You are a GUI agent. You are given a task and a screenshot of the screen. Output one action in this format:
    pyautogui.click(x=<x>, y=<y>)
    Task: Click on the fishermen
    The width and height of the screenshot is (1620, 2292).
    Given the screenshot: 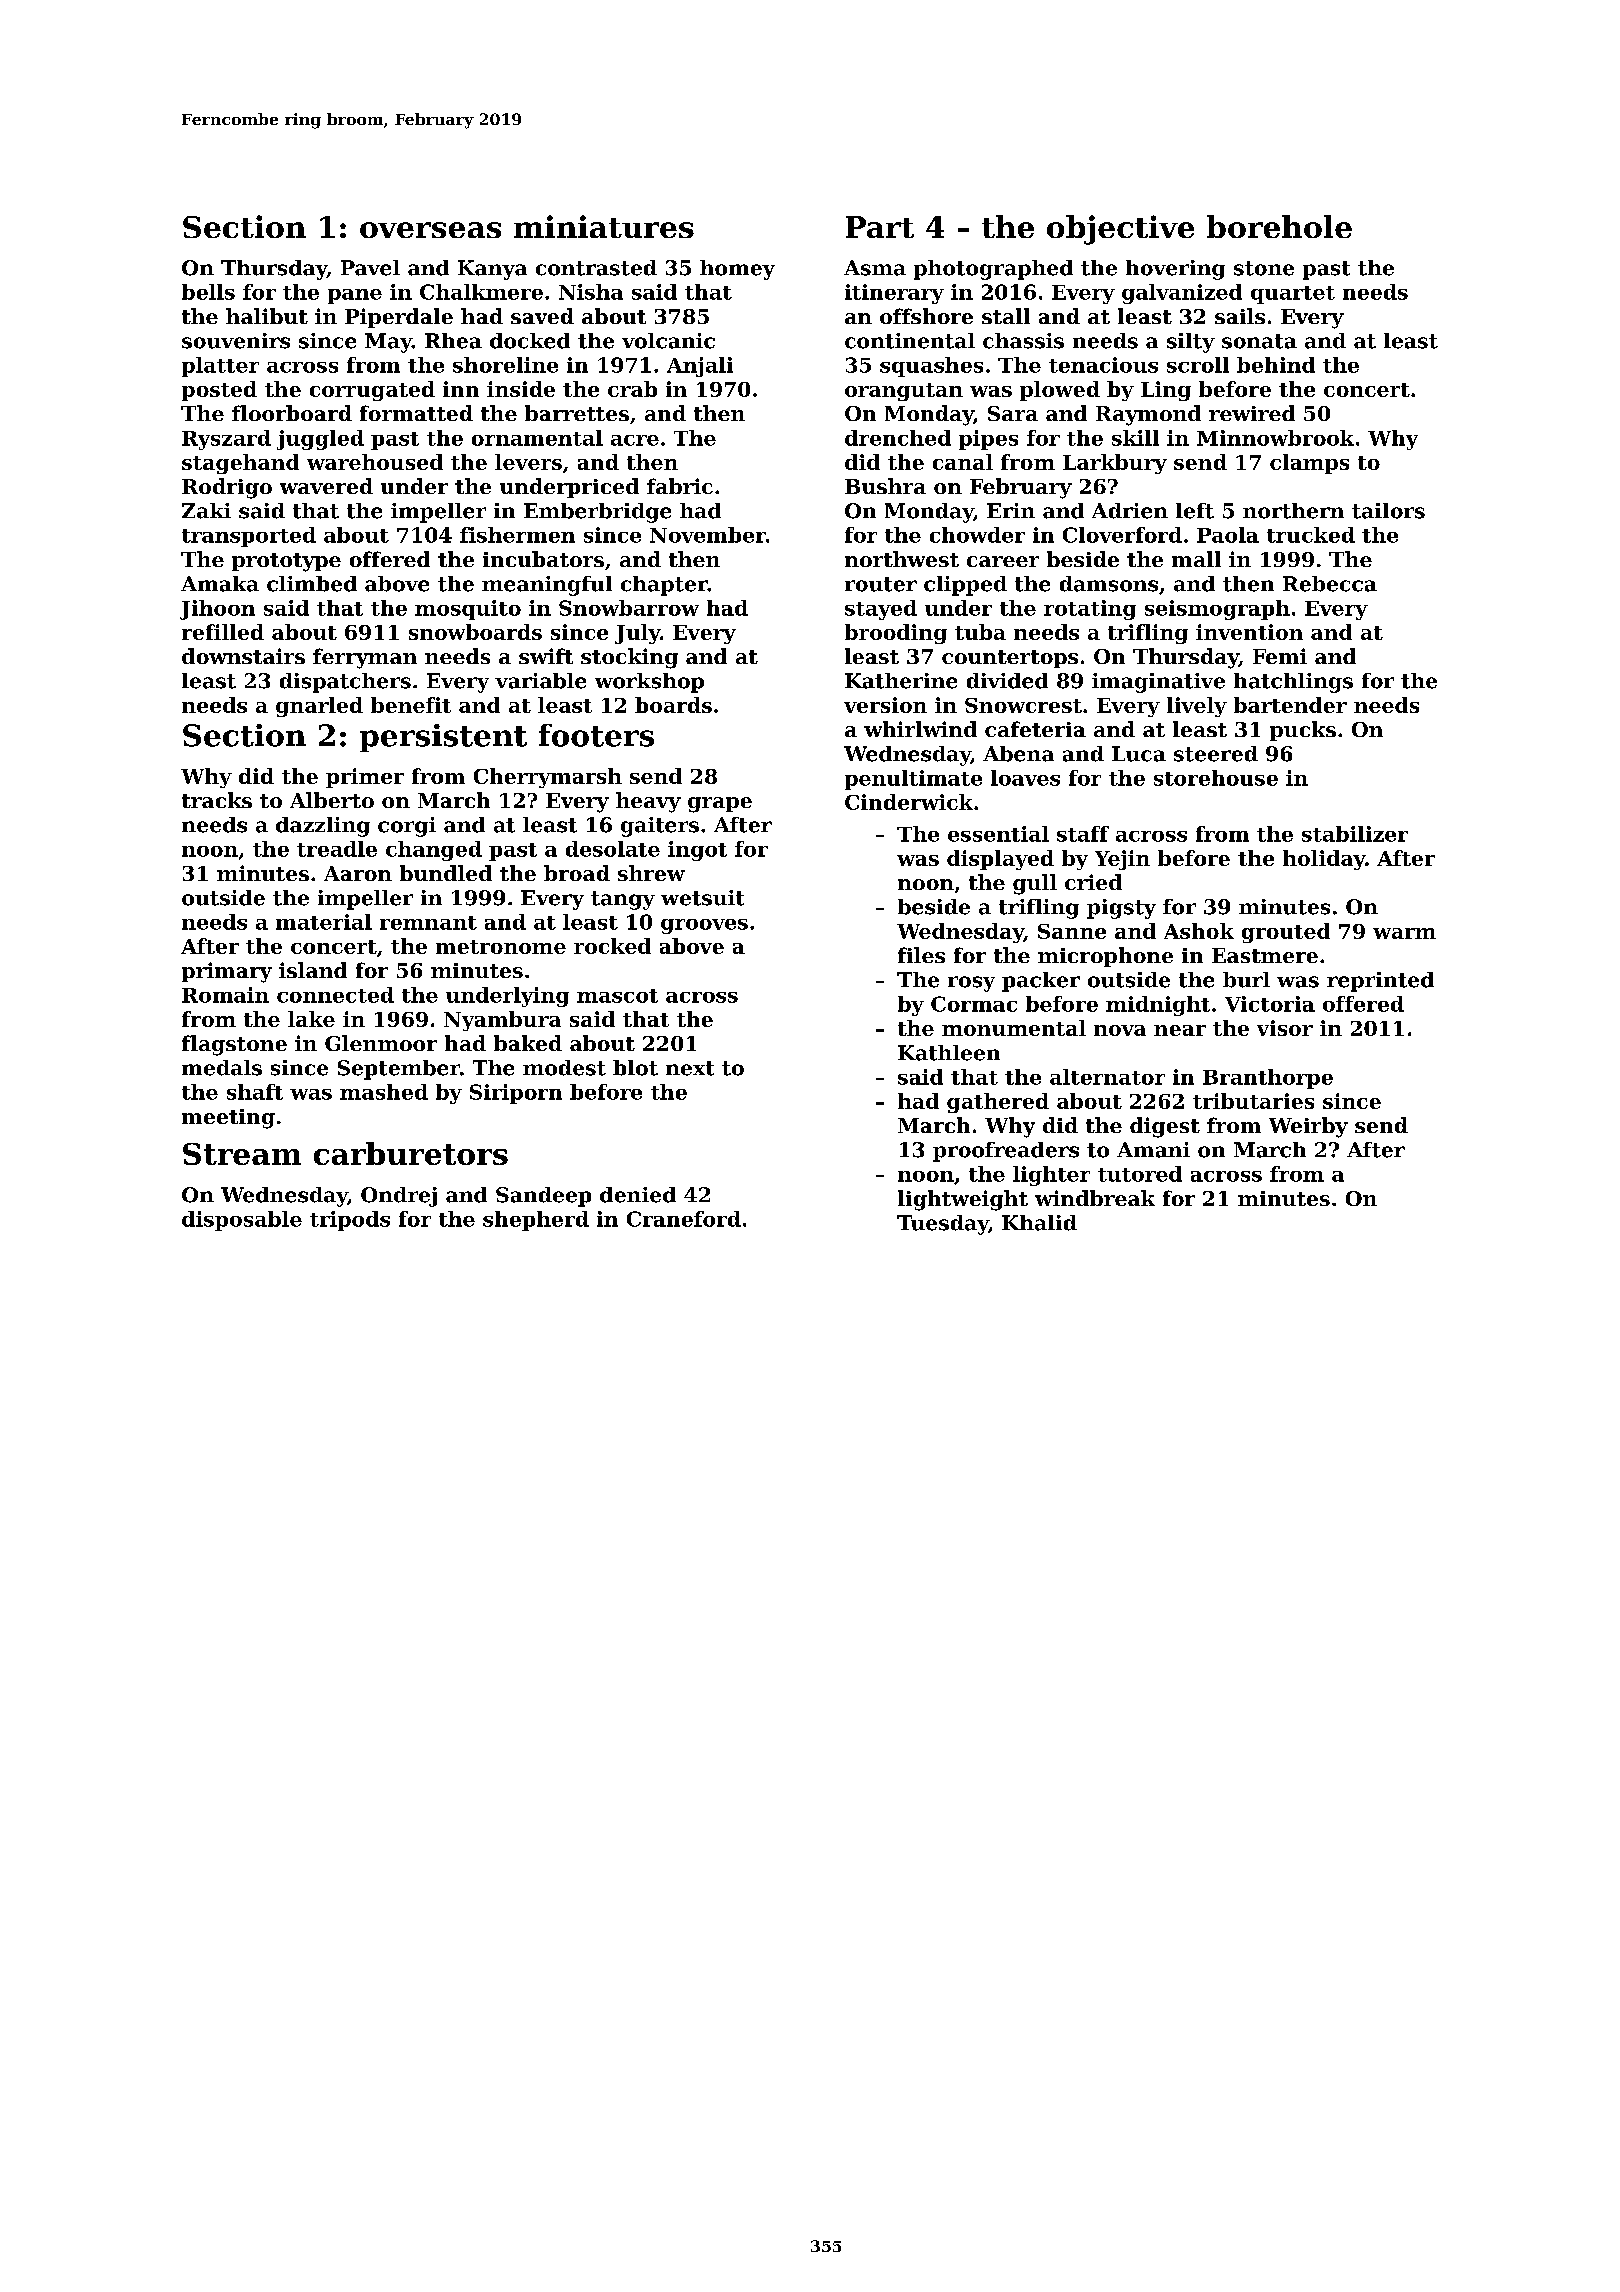 What is the action you would take?
    pyautogui.click(x=517, y=535)
